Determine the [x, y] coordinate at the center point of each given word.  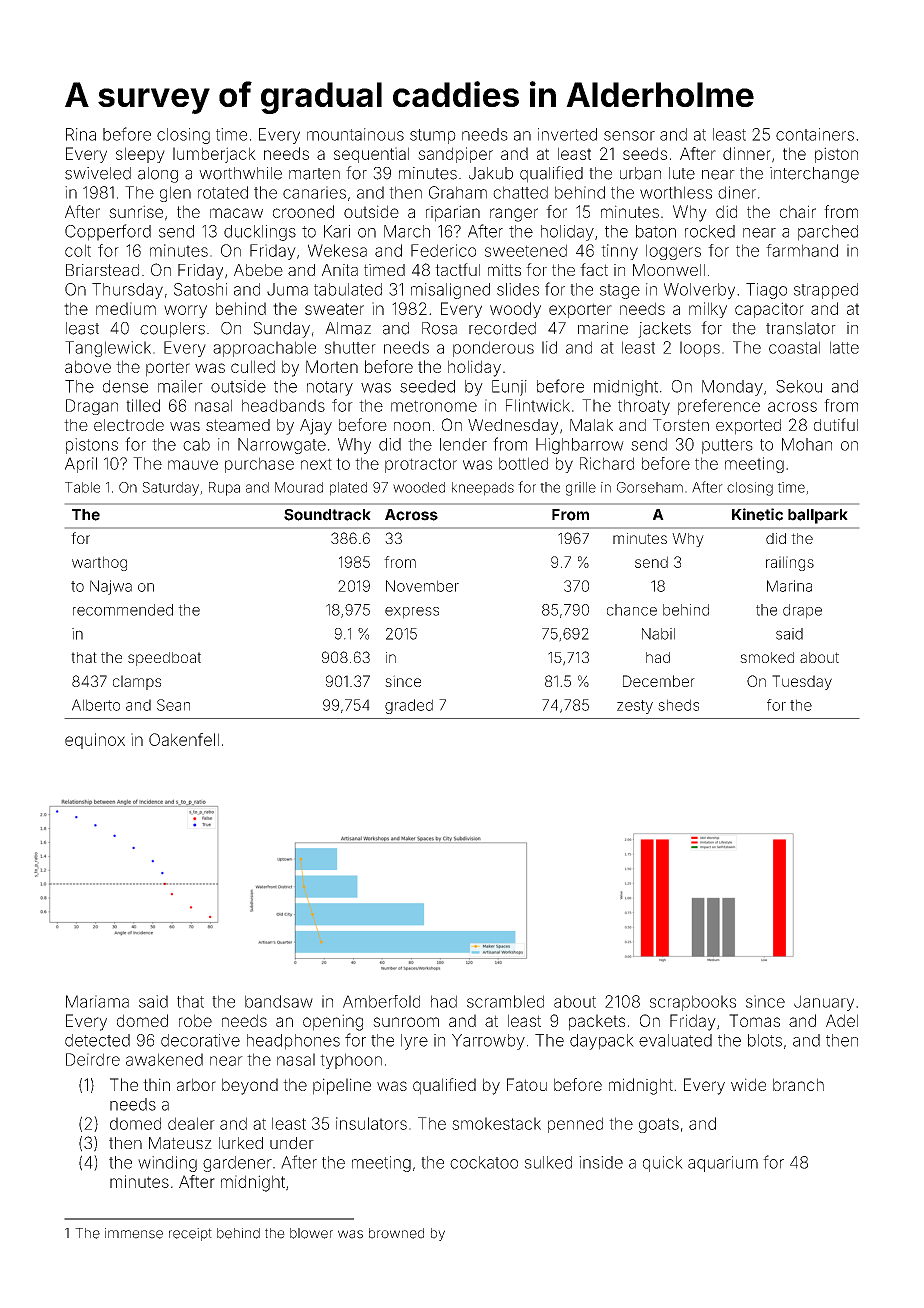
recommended [123, 610]
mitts [504, 270]
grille [581, 489]
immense [134, 1233]
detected [97, 1040]
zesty [635, 707]
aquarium [723, 1164]
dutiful [836, 424]
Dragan [92, 407]
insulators [371, 1123]
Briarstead [102, 270]
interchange [814, 175]
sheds [678, 705]
